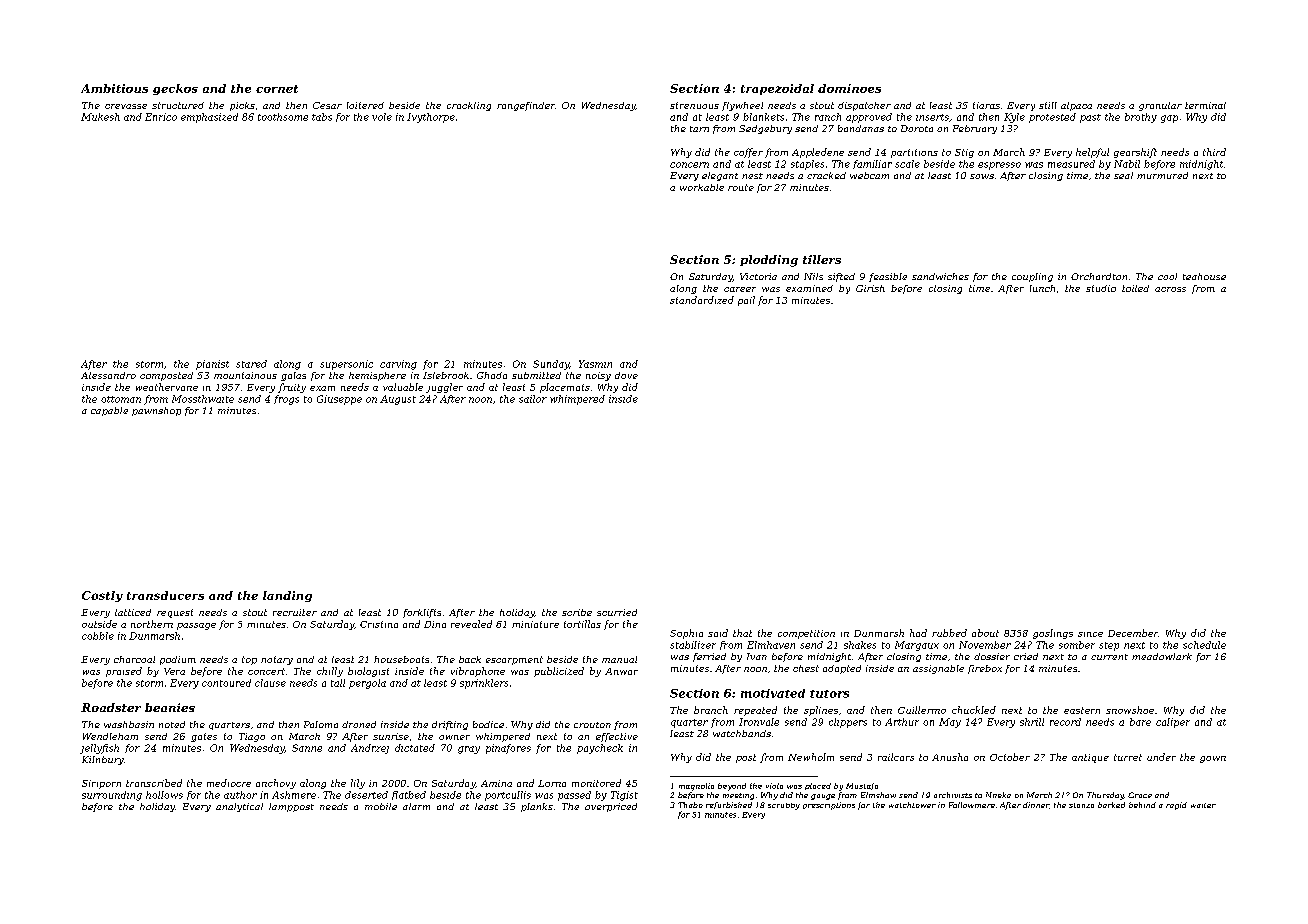 The image size is (1308, 924). What do you see at coordinates (826, 175) in the screenshot?
I see `cracked` at bounding box center [826, 175].
